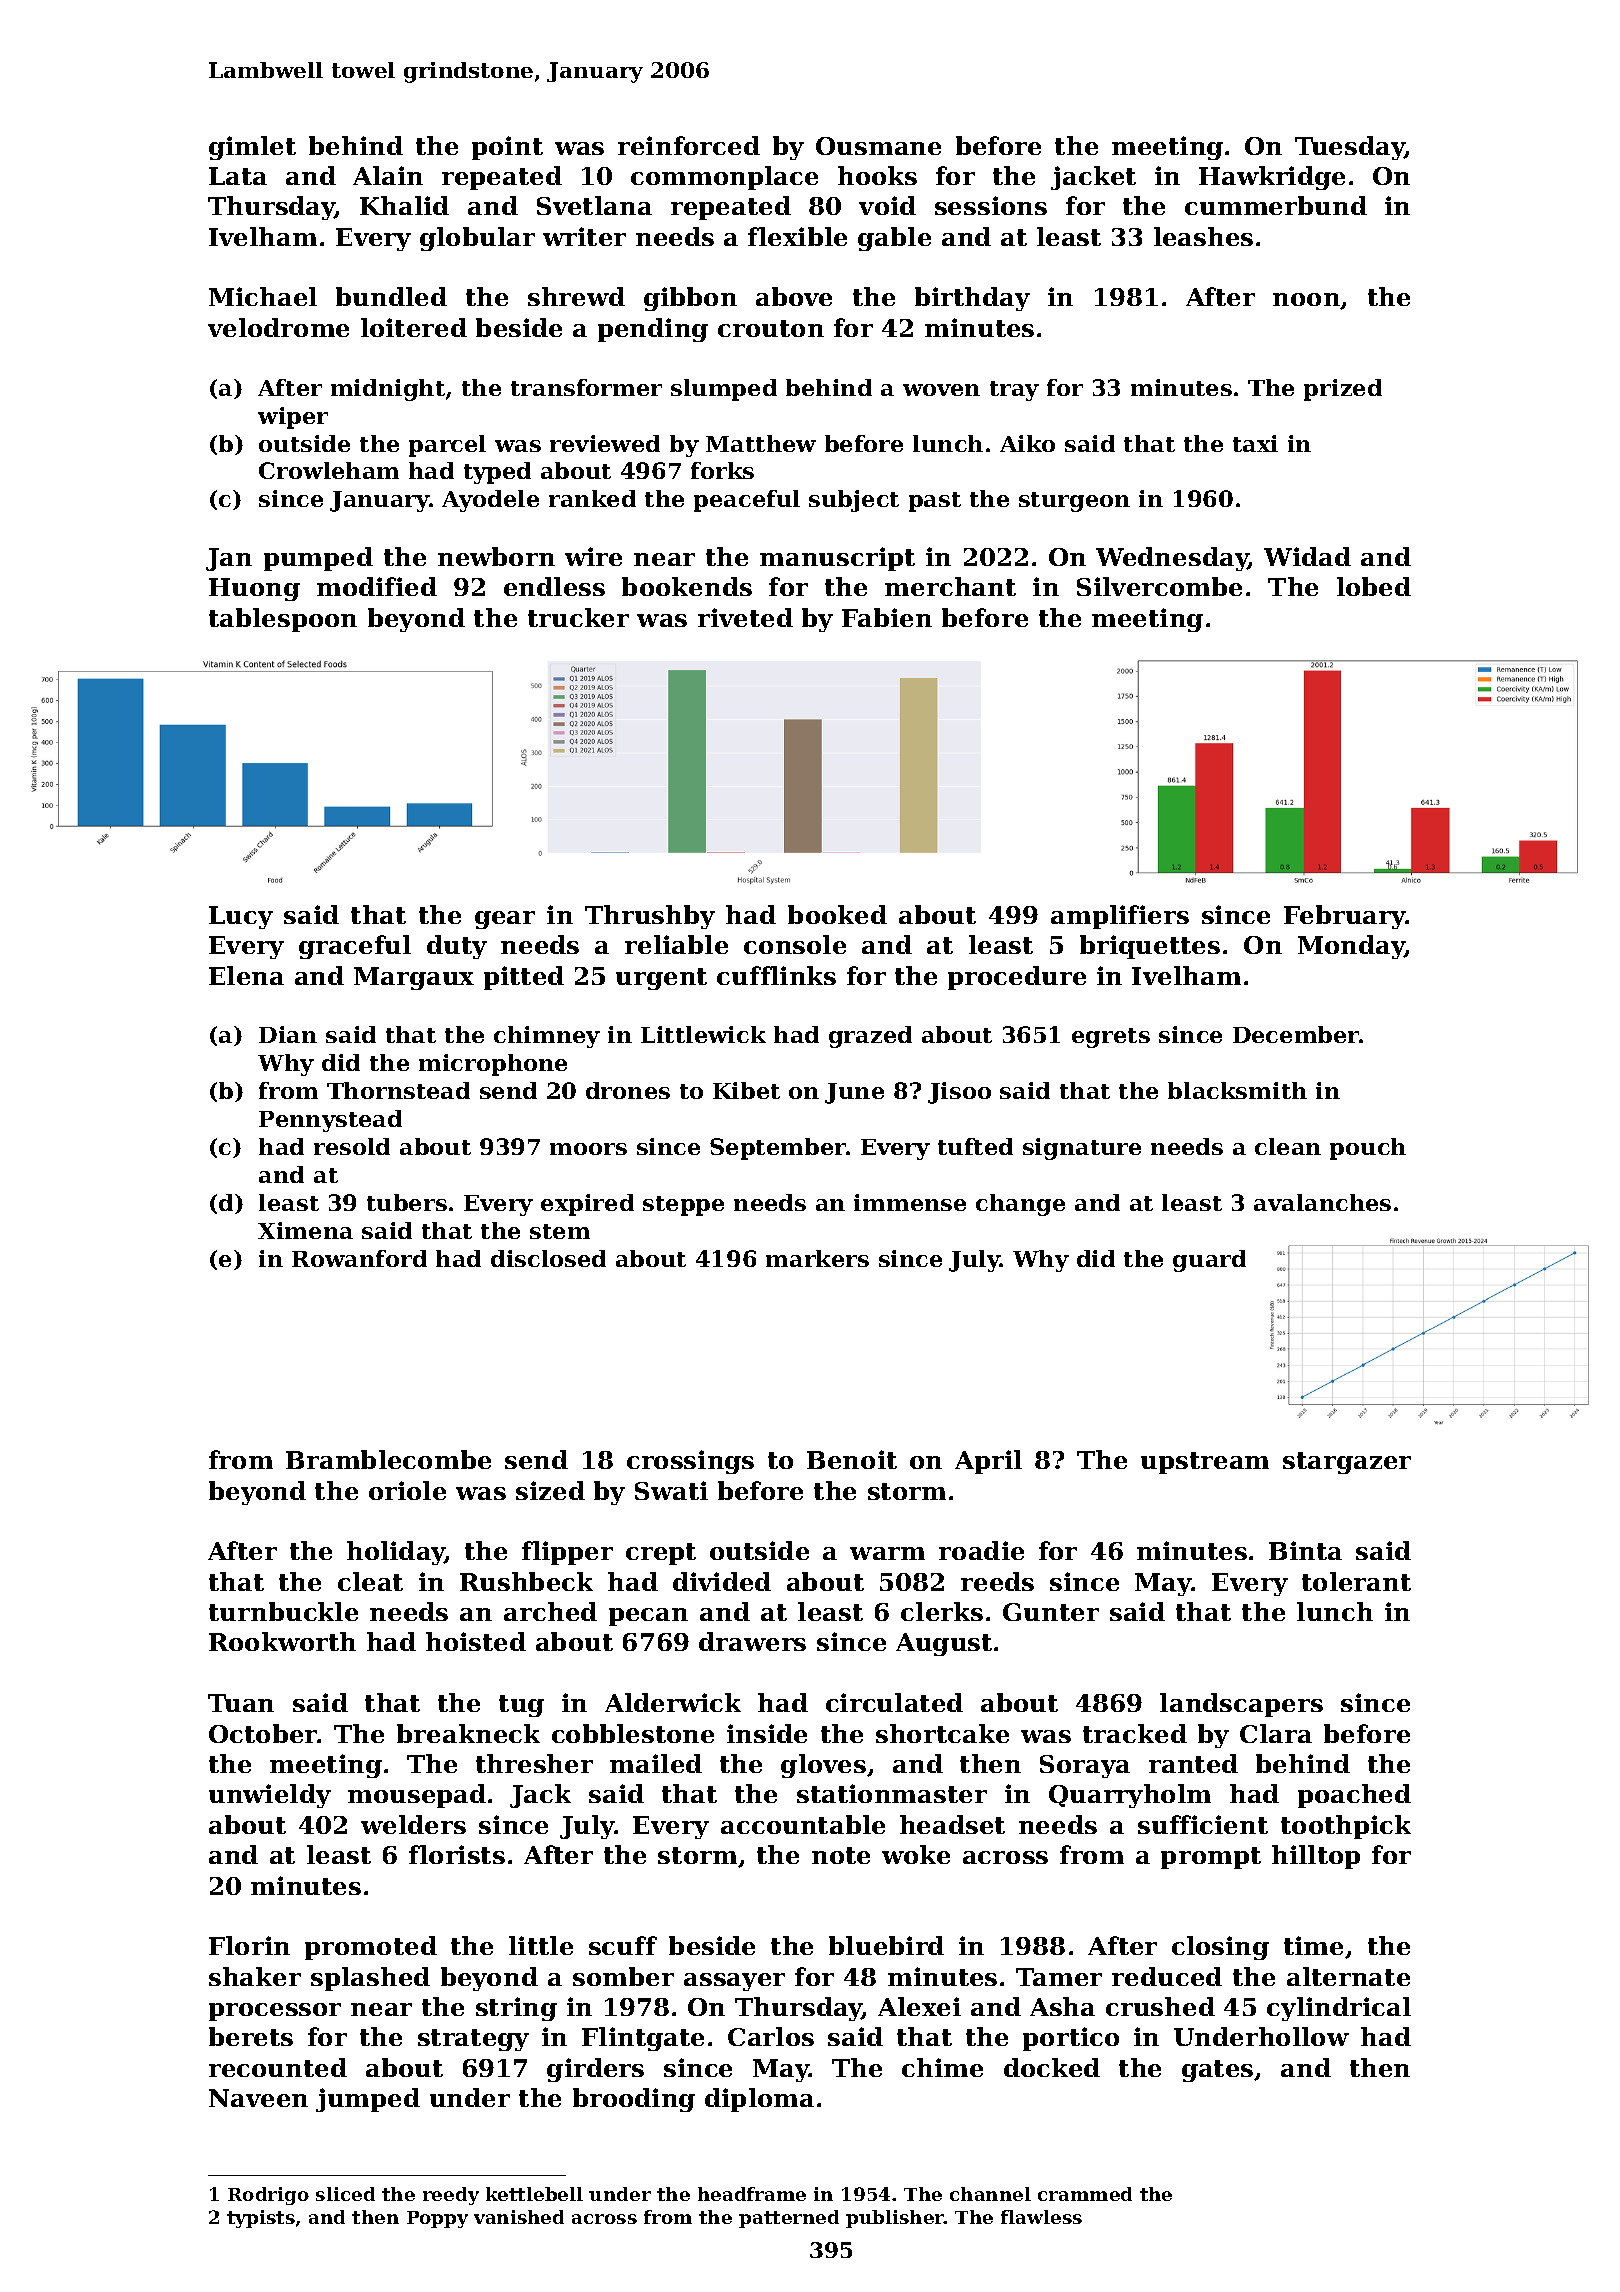 This screenshot has height=2292, width=1620. What do you see at coordinates (1085, 2194) in the screenshot?
I see `crammed` at bounding box center [1085, 2194].
